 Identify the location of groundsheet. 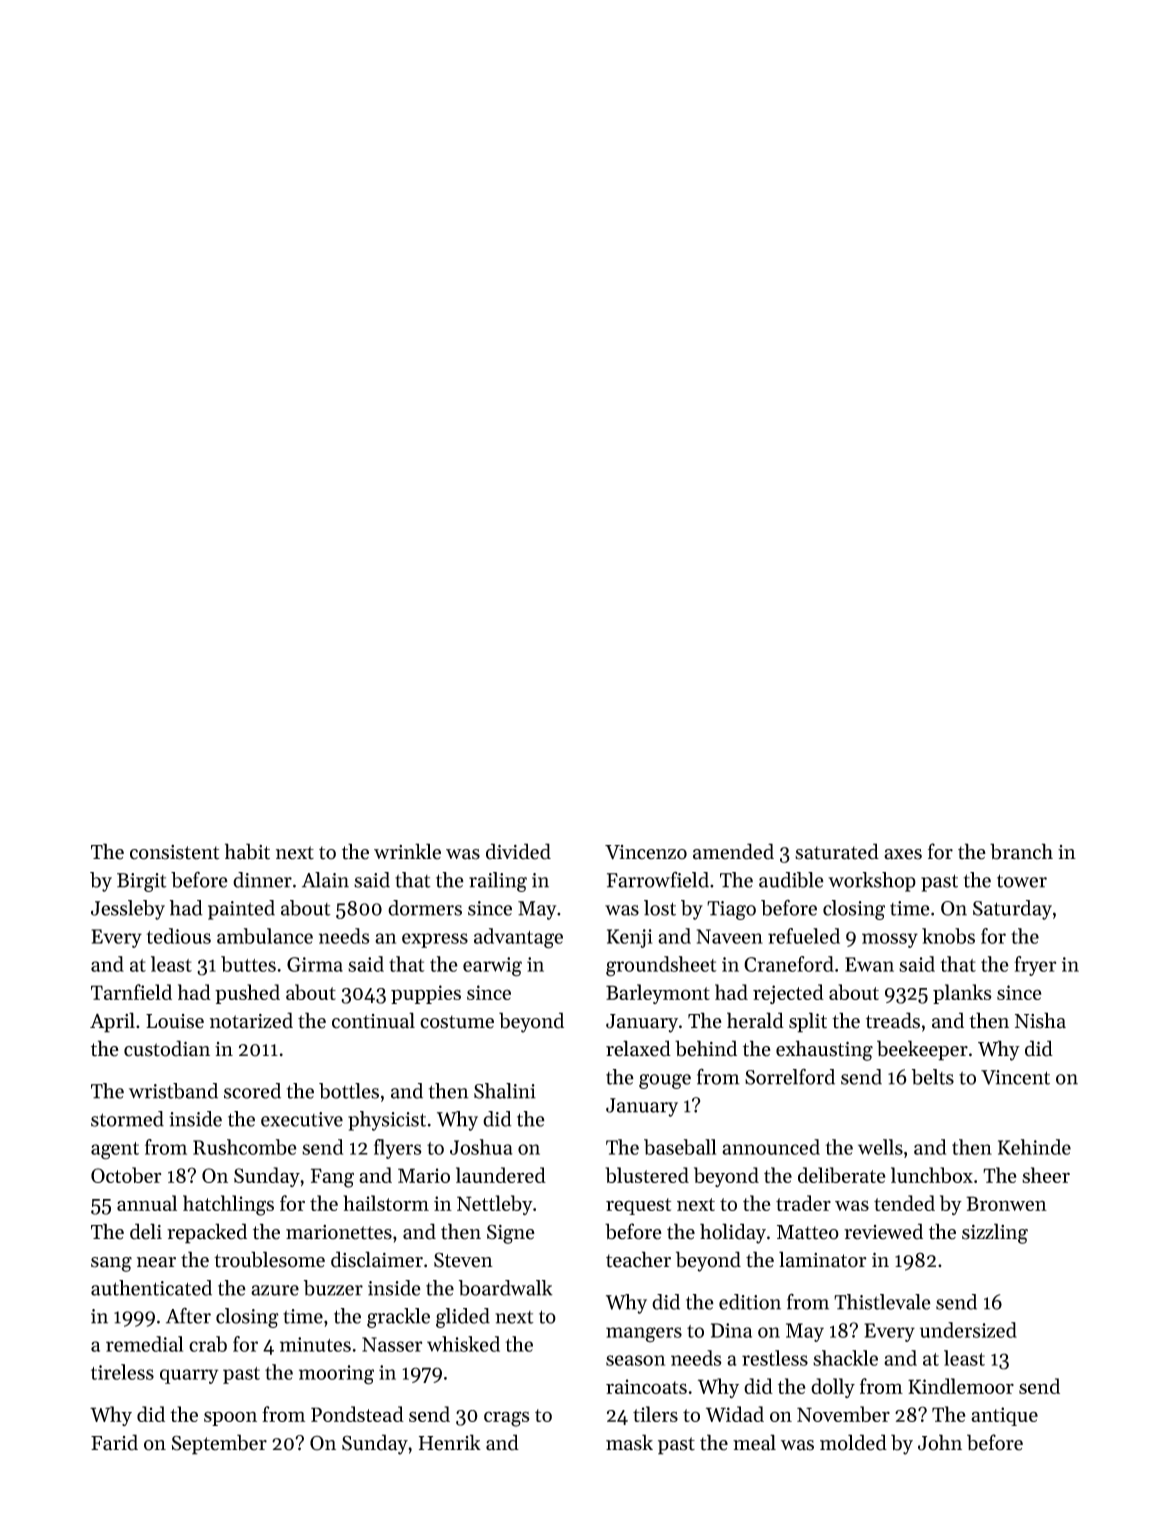
(661, 966).
